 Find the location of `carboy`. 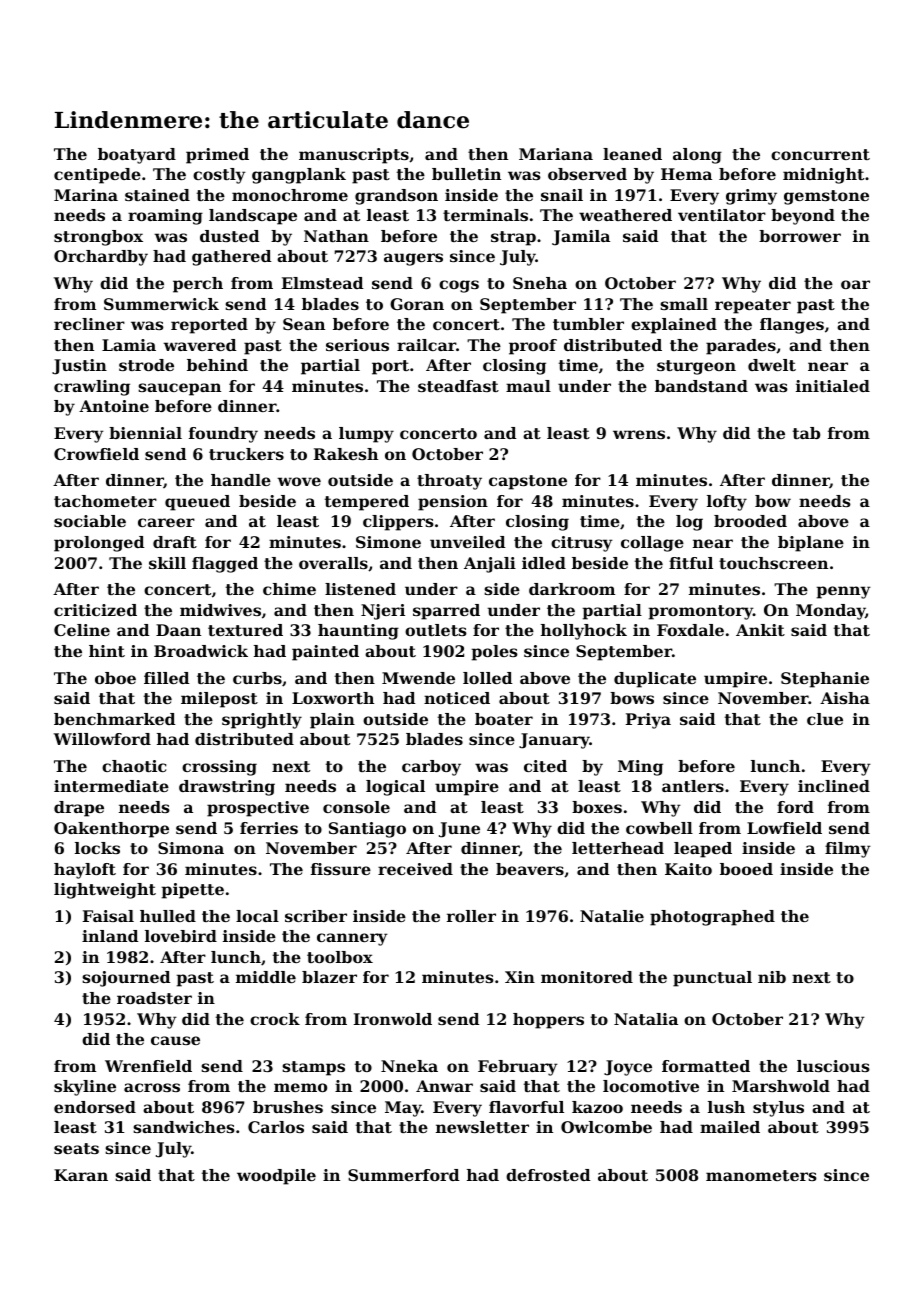

carboy is located at coordinates (431, 768).
